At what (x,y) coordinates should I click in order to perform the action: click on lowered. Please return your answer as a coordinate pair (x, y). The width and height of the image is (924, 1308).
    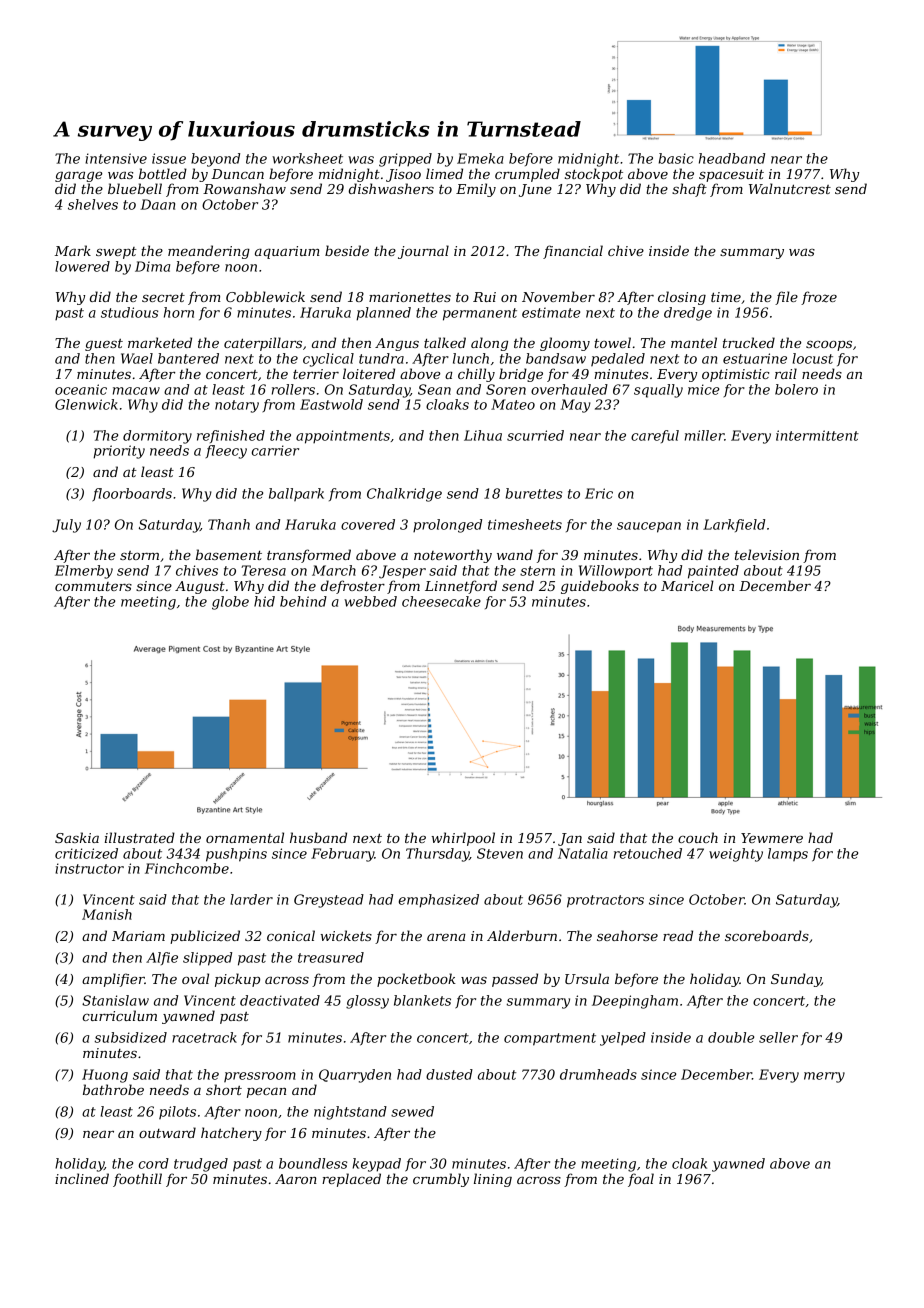
    Looking at the image, I should click on (82, 266).
